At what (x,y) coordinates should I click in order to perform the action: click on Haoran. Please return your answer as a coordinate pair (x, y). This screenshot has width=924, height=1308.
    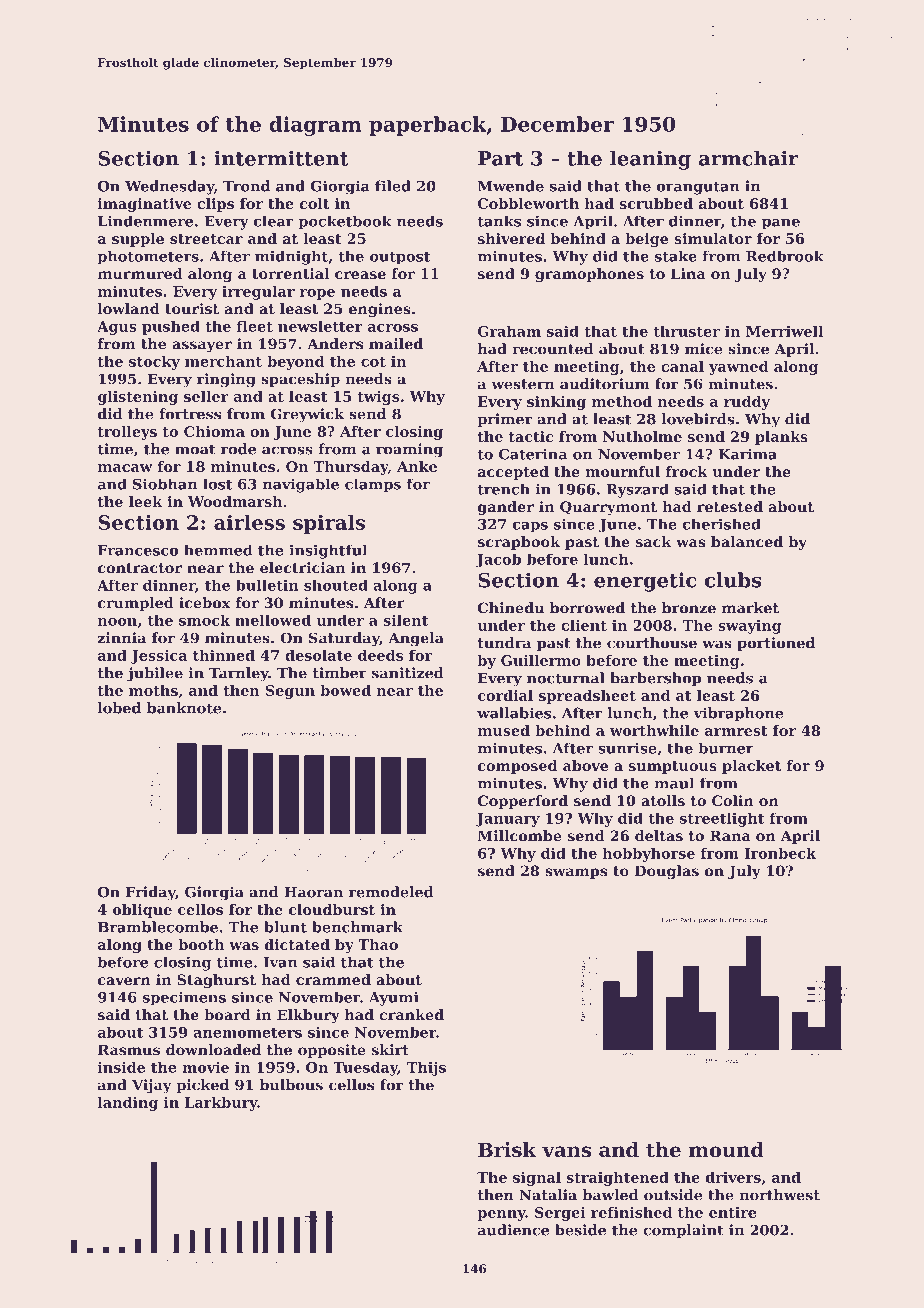
    Looking at the image, I should click on (313, 892).
